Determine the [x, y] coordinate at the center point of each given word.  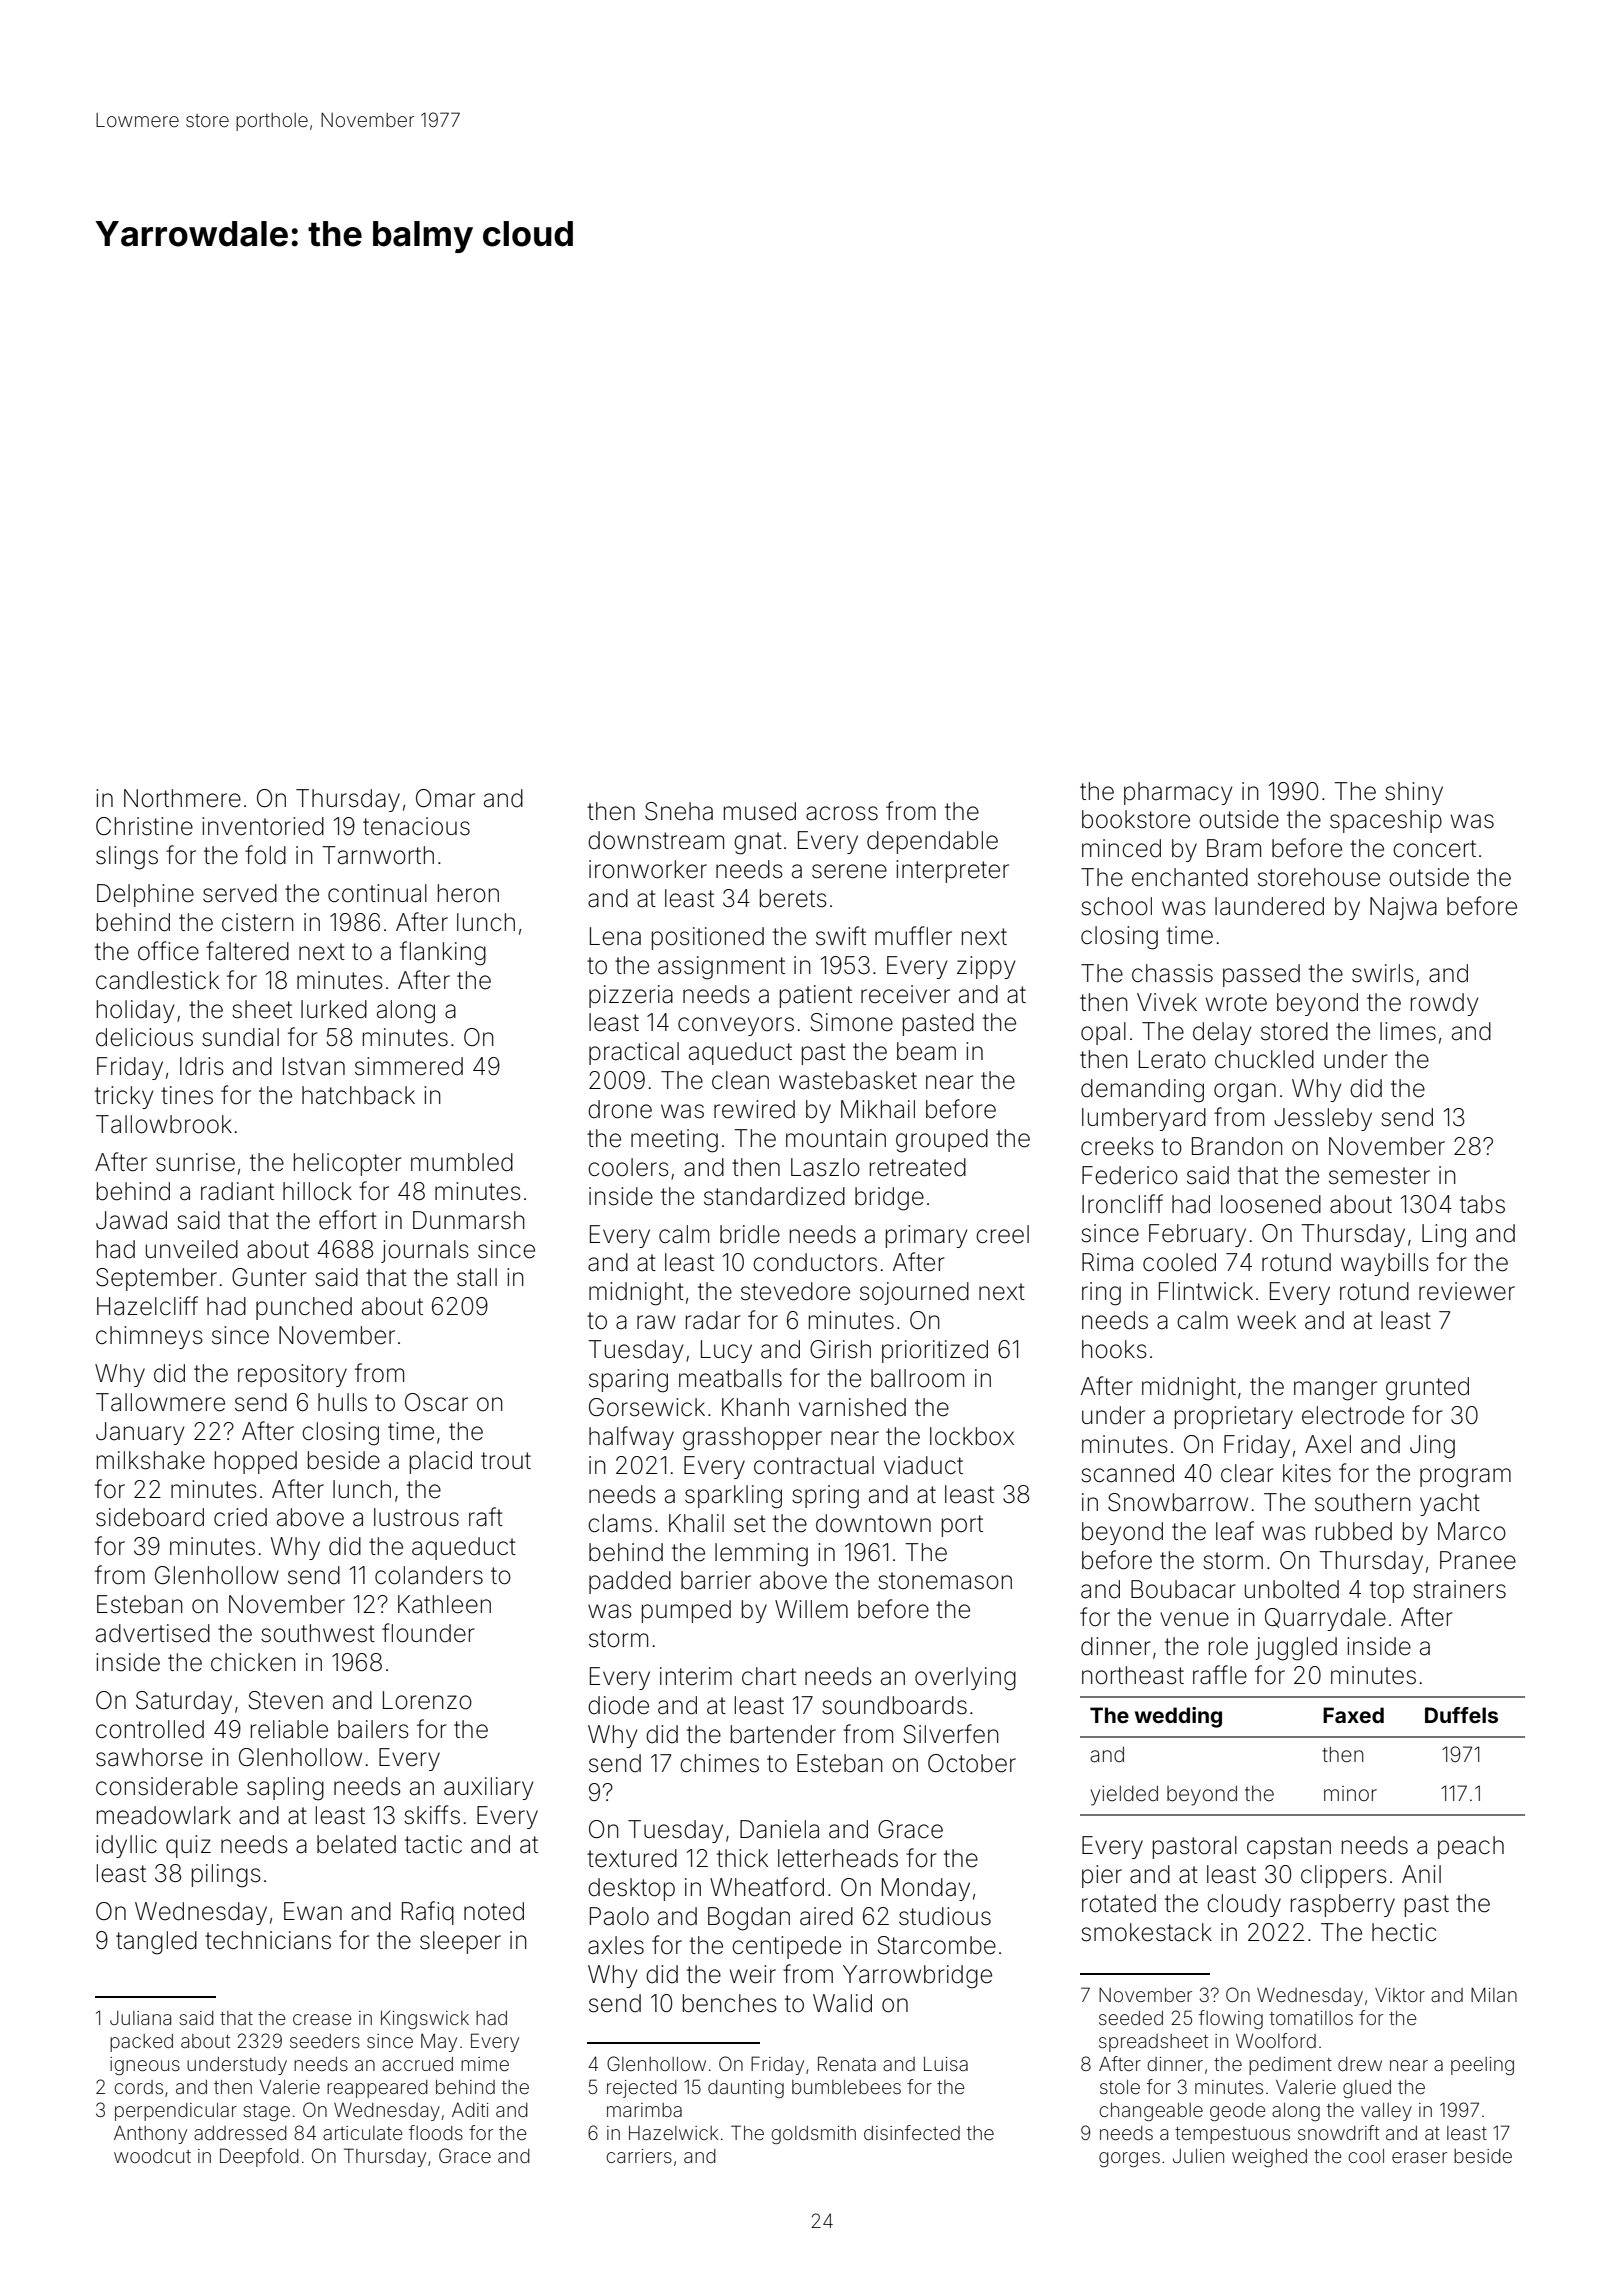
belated [356, 1844]
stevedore [795, 1291]
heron [468, 893]
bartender [783, 1734]
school [1116, 906]
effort [348, 1220]
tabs [1482, 1204]
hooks [1114, 1349]
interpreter [952, 871]
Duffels [1461, 1715]
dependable [932, 842]
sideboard [150, 1517]
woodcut [152, 2156]
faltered [247, 951]
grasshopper [752, 1439]
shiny [1414, 793]
